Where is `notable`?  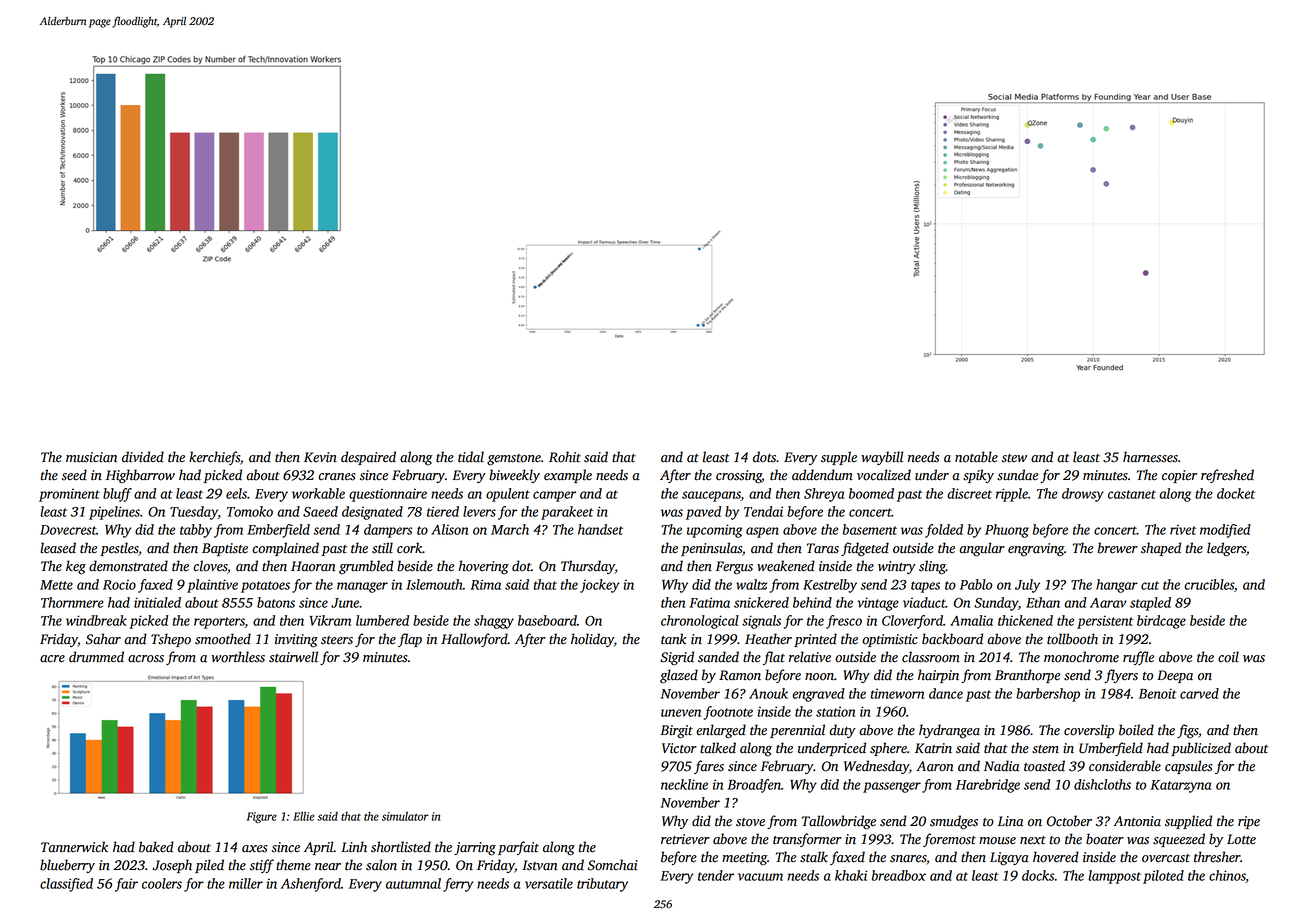
notable is located at coordinates (976, 457).
